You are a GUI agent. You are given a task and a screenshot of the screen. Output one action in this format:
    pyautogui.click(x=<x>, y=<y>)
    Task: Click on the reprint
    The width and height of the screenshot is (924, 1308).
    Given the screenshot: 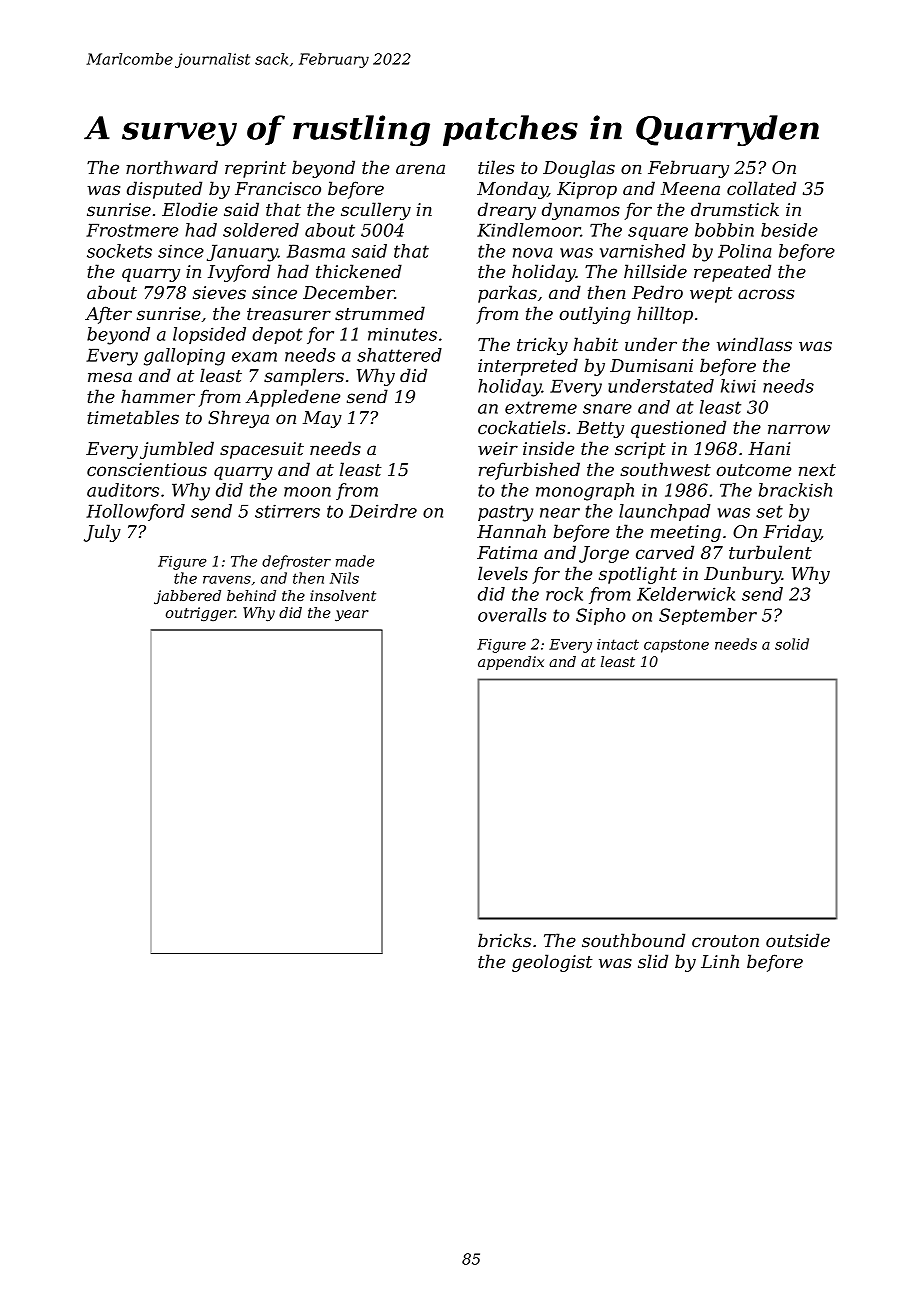 What is the action you would take?
    pyautogui.click(x=255, y=169)
